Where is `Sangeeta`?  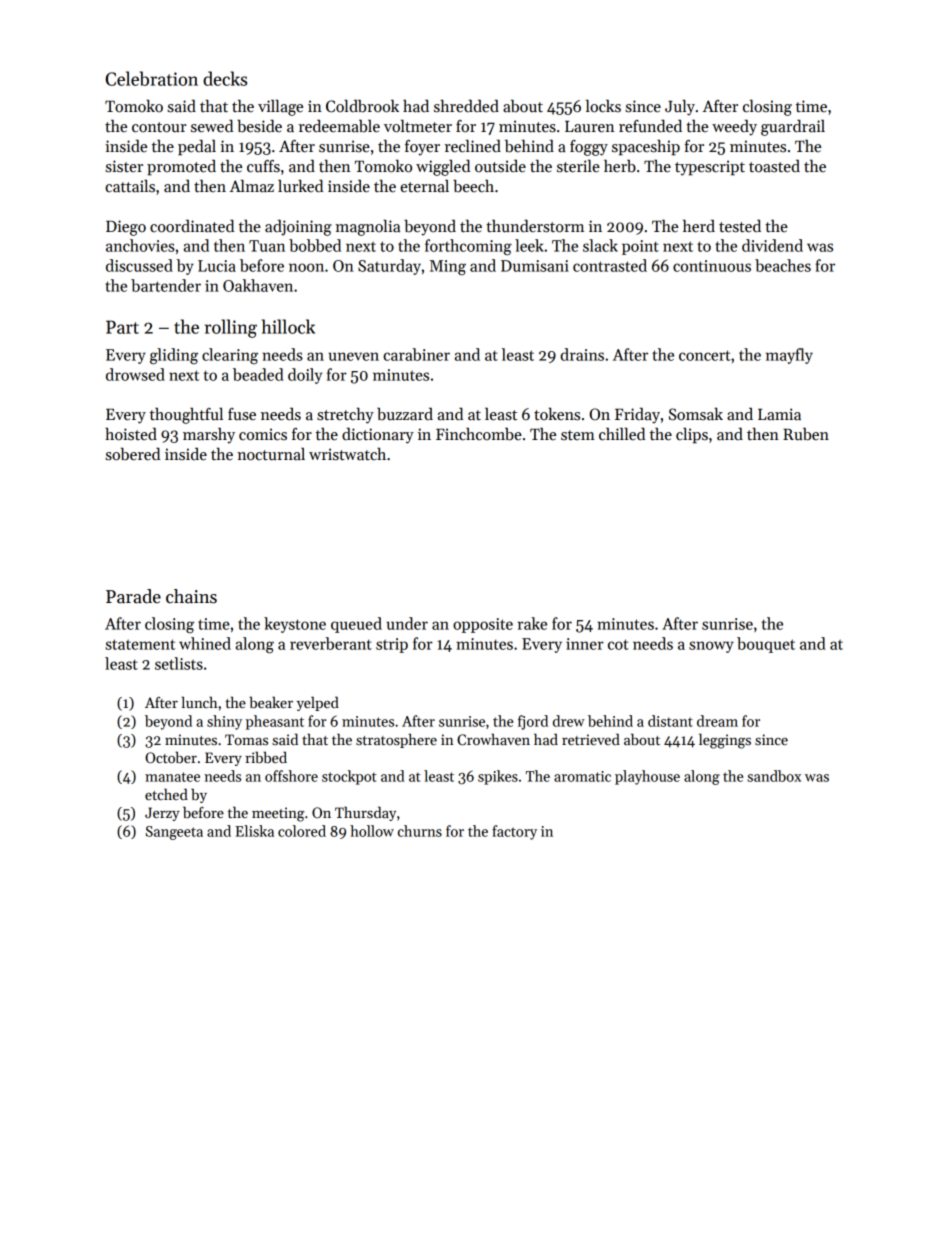 Sangeeta is located at coordinates (174, 833).
